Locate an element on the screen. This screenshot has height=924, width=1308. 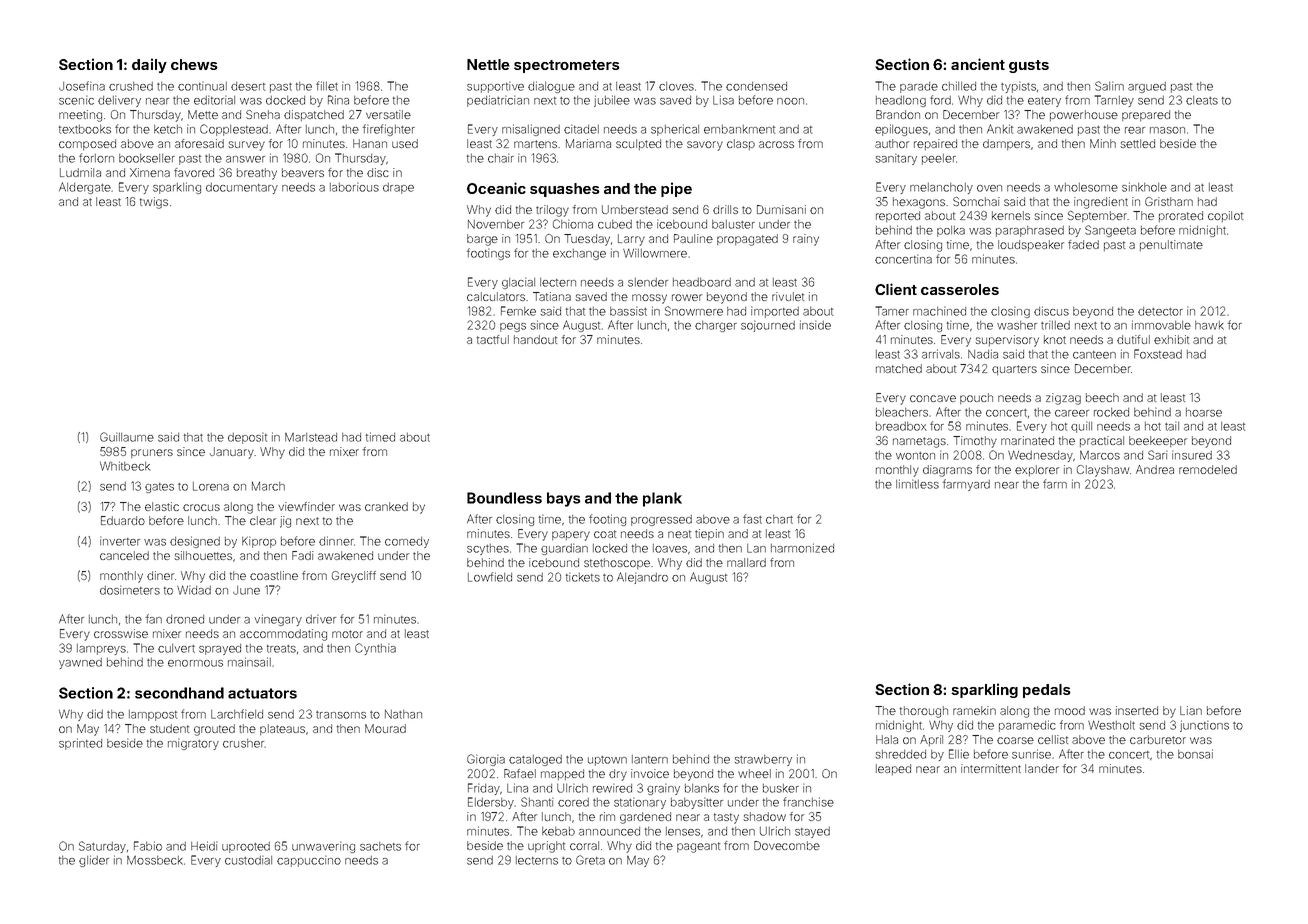
franchise is located at coordinates (808, 802).
